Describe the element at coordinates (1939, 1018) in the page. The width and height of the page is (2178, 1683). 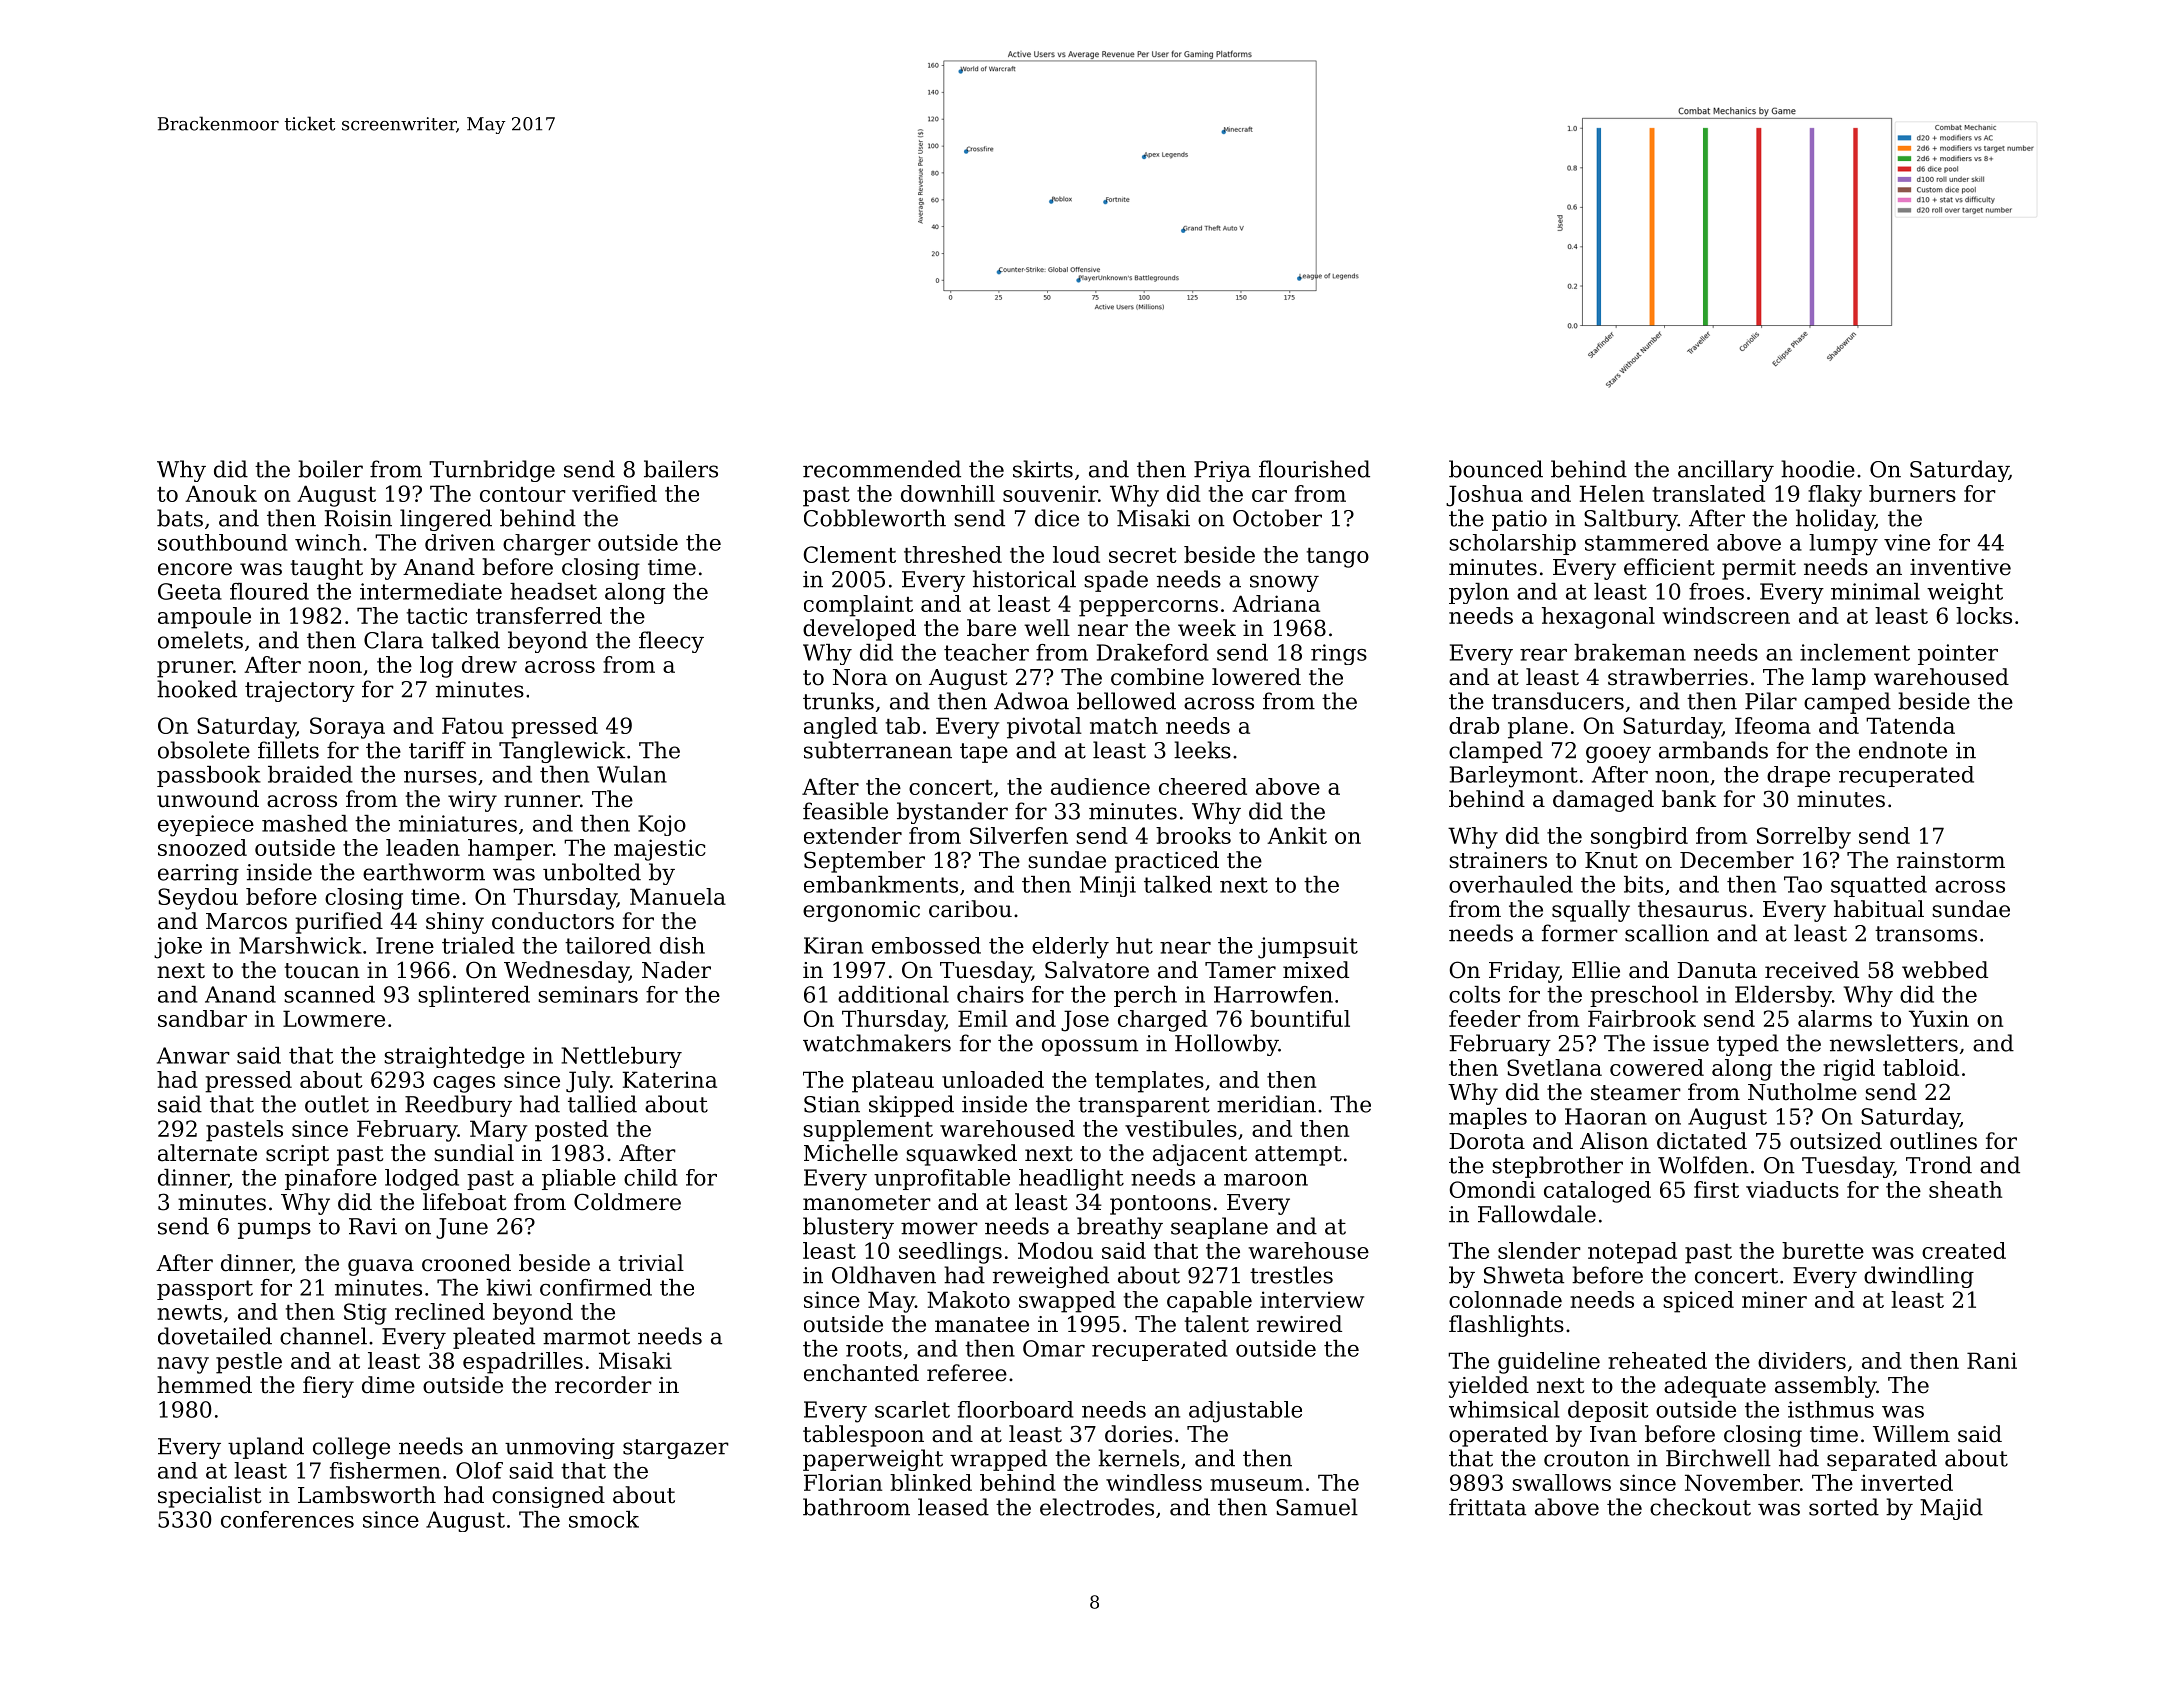
I see `Yuxin` at that location.
